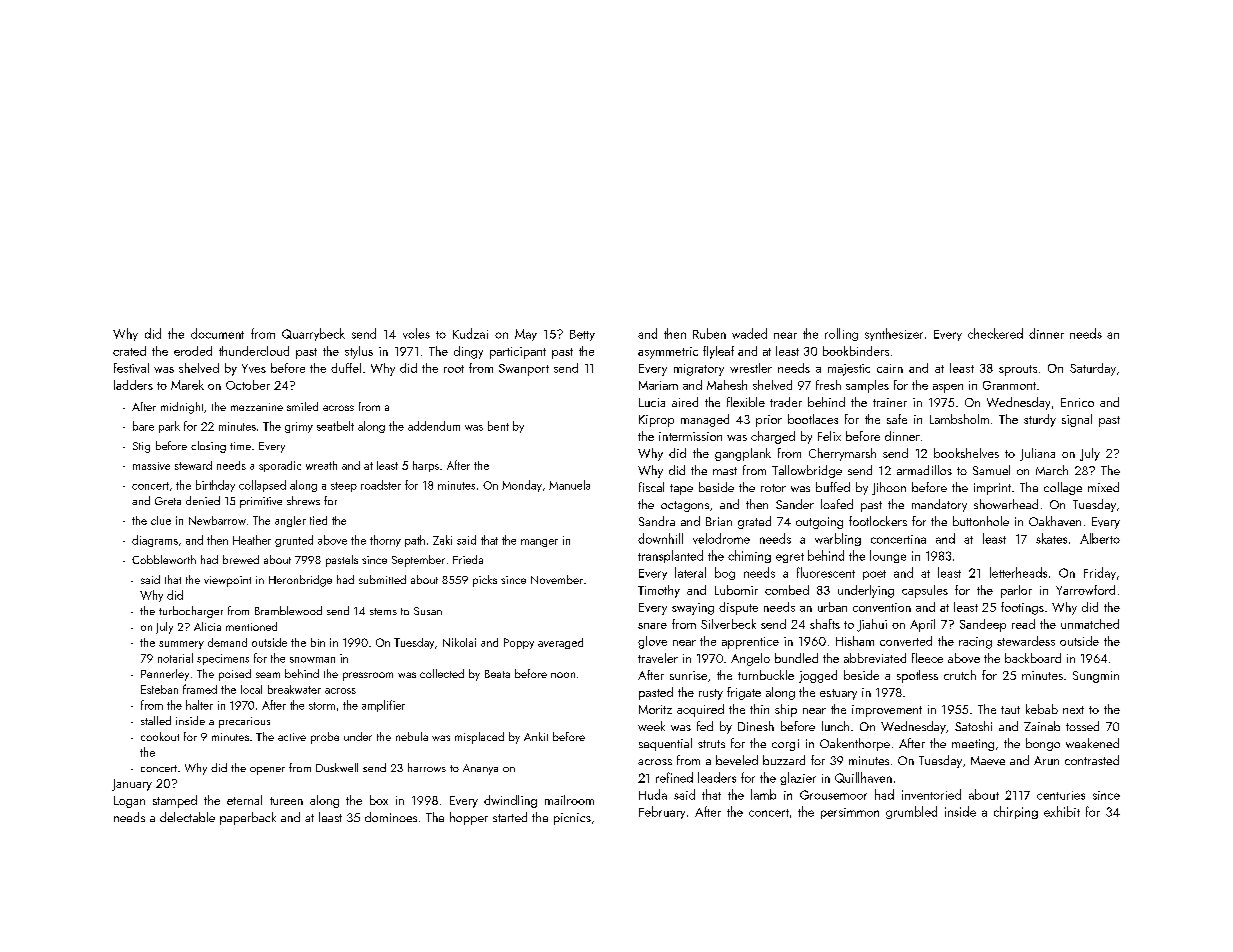 The height and width of the page is (952, 1233). Describe the element at coordinates (995, 333) in the page. I see `checkered` at that location.
